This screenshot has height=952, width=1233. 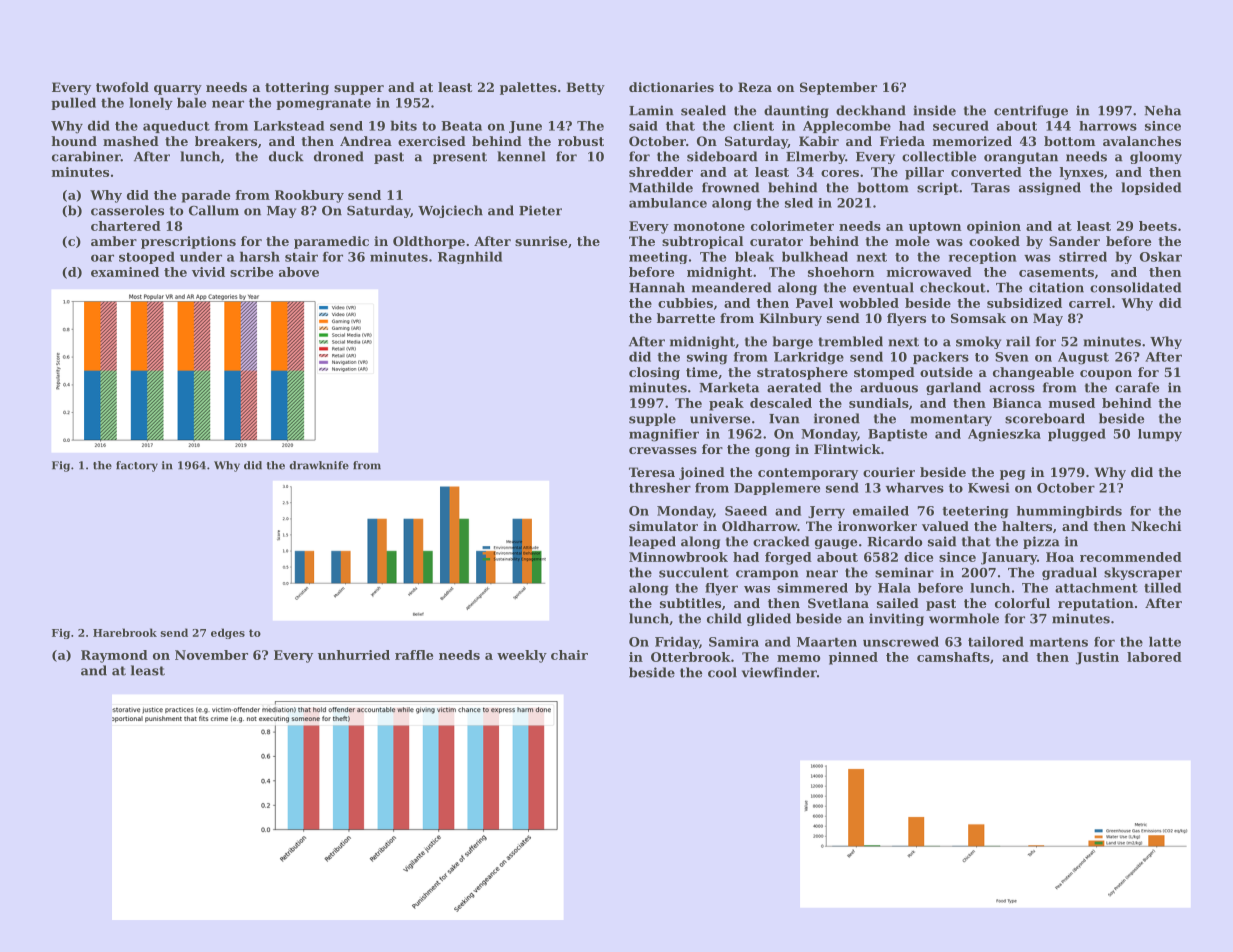 What do you see at coordinates (125, 632) in the screenshot?
I see `Harebrook` at bounding box center [125, 632].
